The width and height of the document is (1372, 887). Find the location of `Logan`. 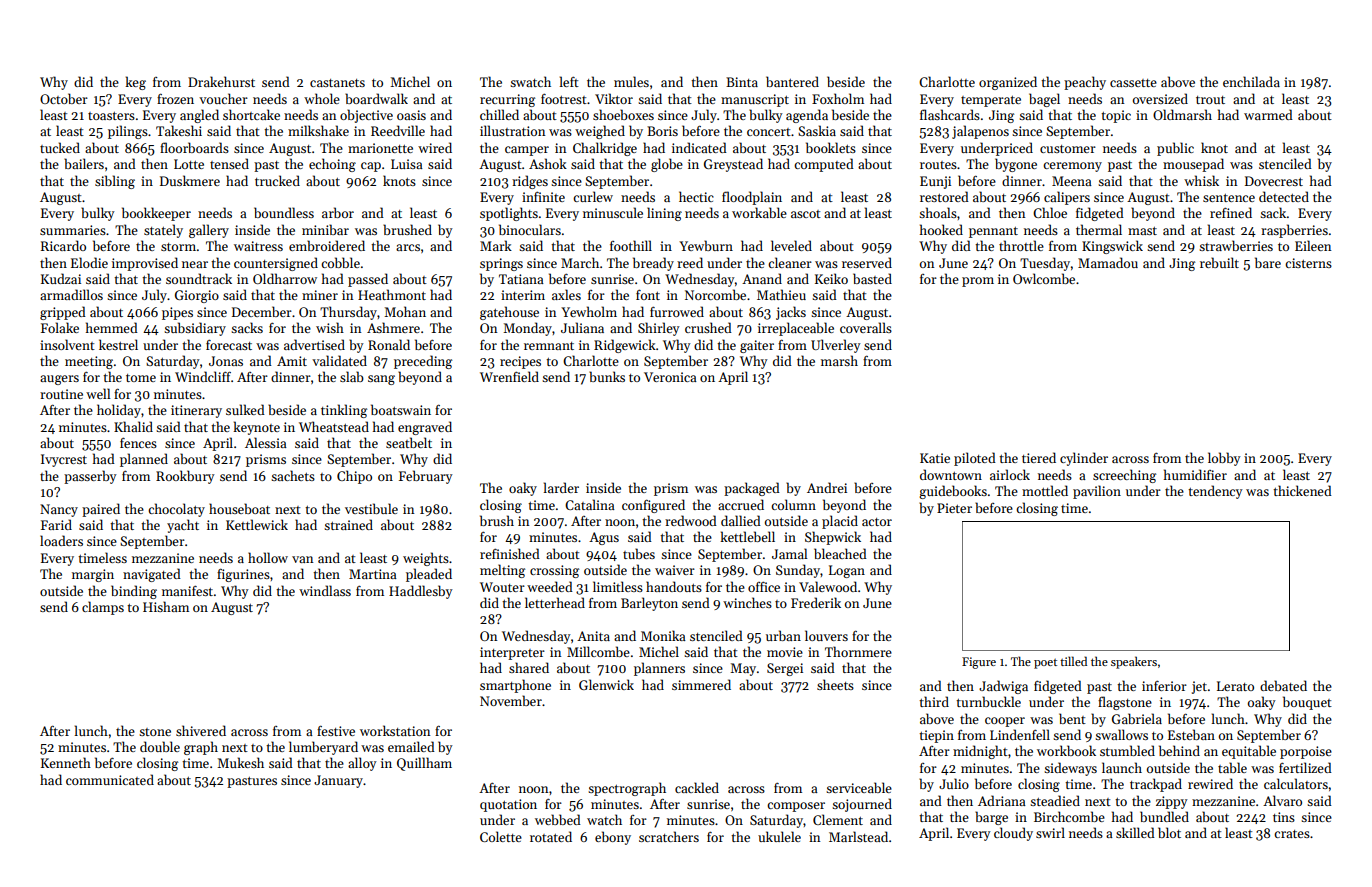

Logan is located at coordinates (847, 571).
